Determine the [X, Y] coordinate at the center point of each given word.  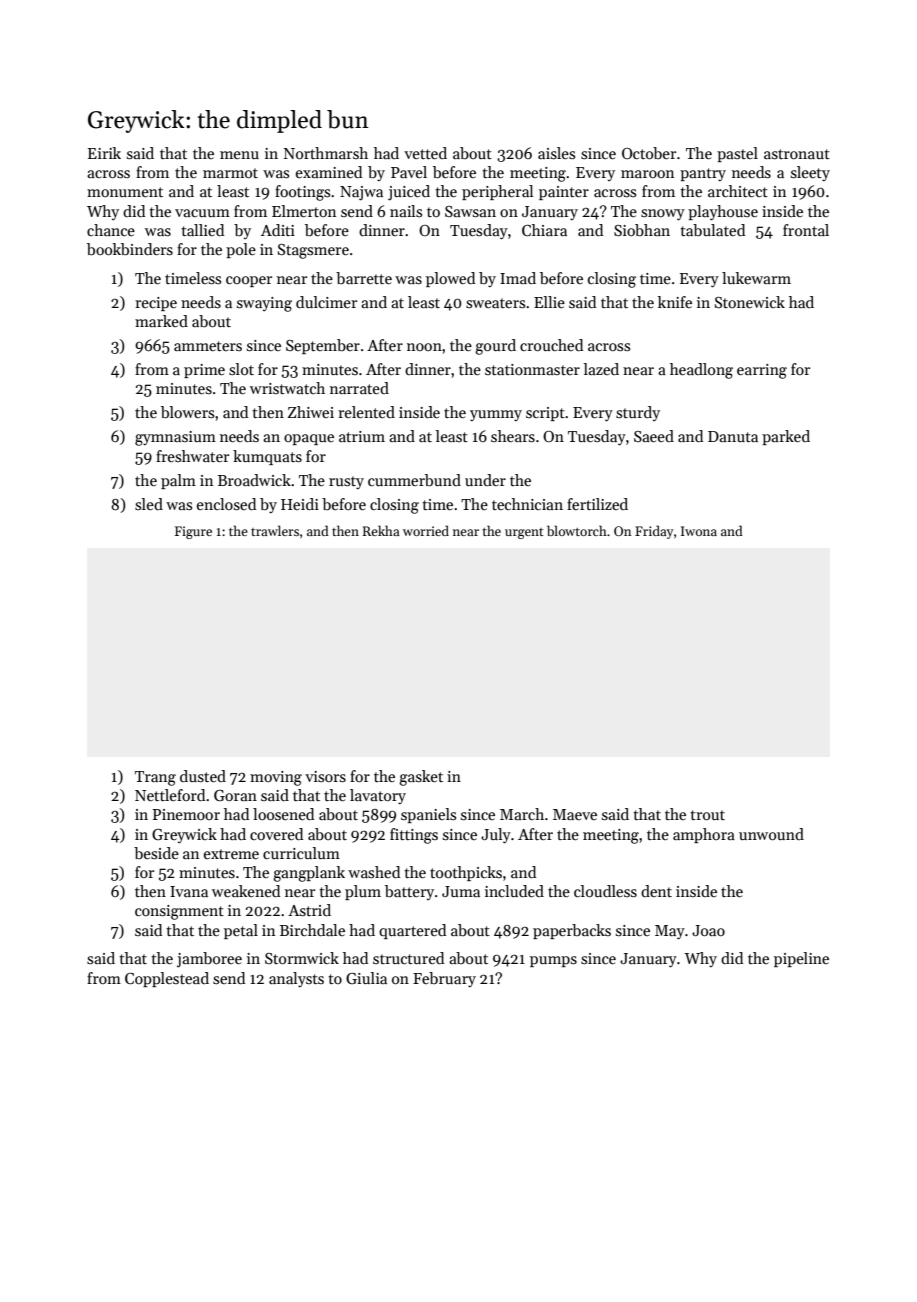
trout [707, 815]
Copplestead [167, 979]
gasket [421, 778]
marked [161, 321]
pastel [737, 154]
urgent [524, 533]
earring [762, 371]
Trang [155, 778]
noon [424, 347]
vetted [425, 153]
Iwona [699, 531]
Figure [193, 532]
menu [239, 155]
